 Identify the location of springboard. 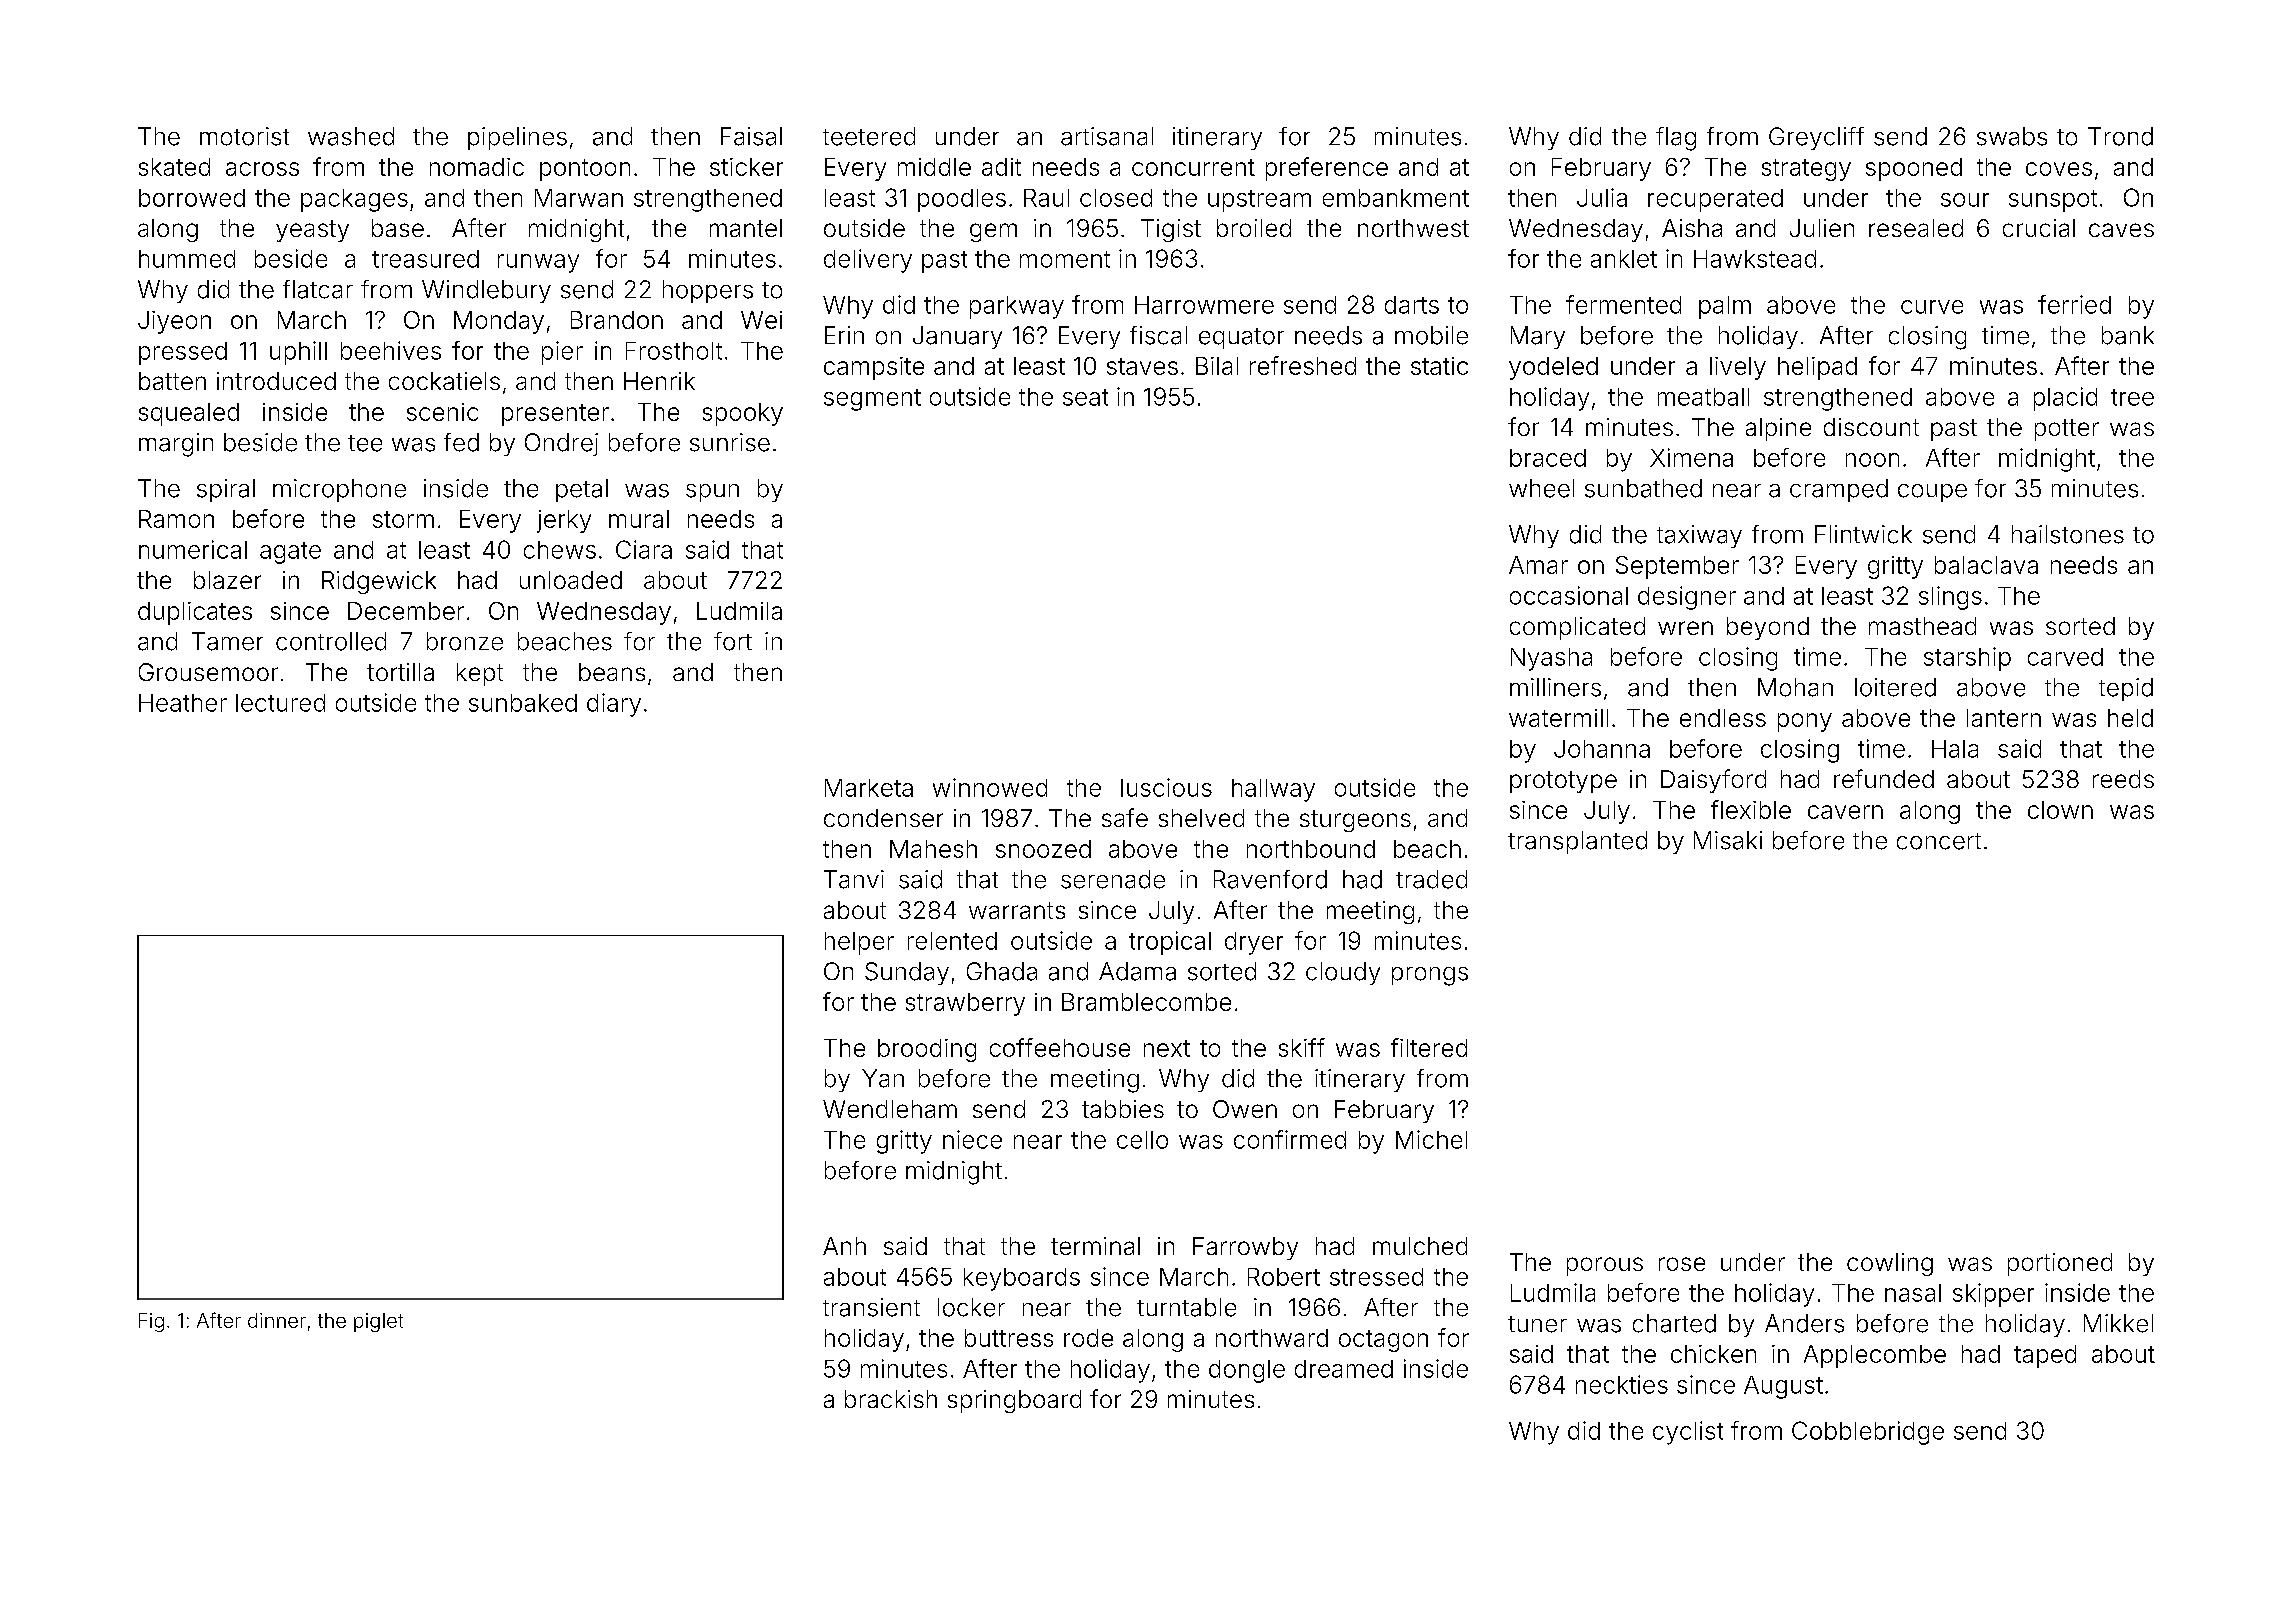
(1014, 1401).
